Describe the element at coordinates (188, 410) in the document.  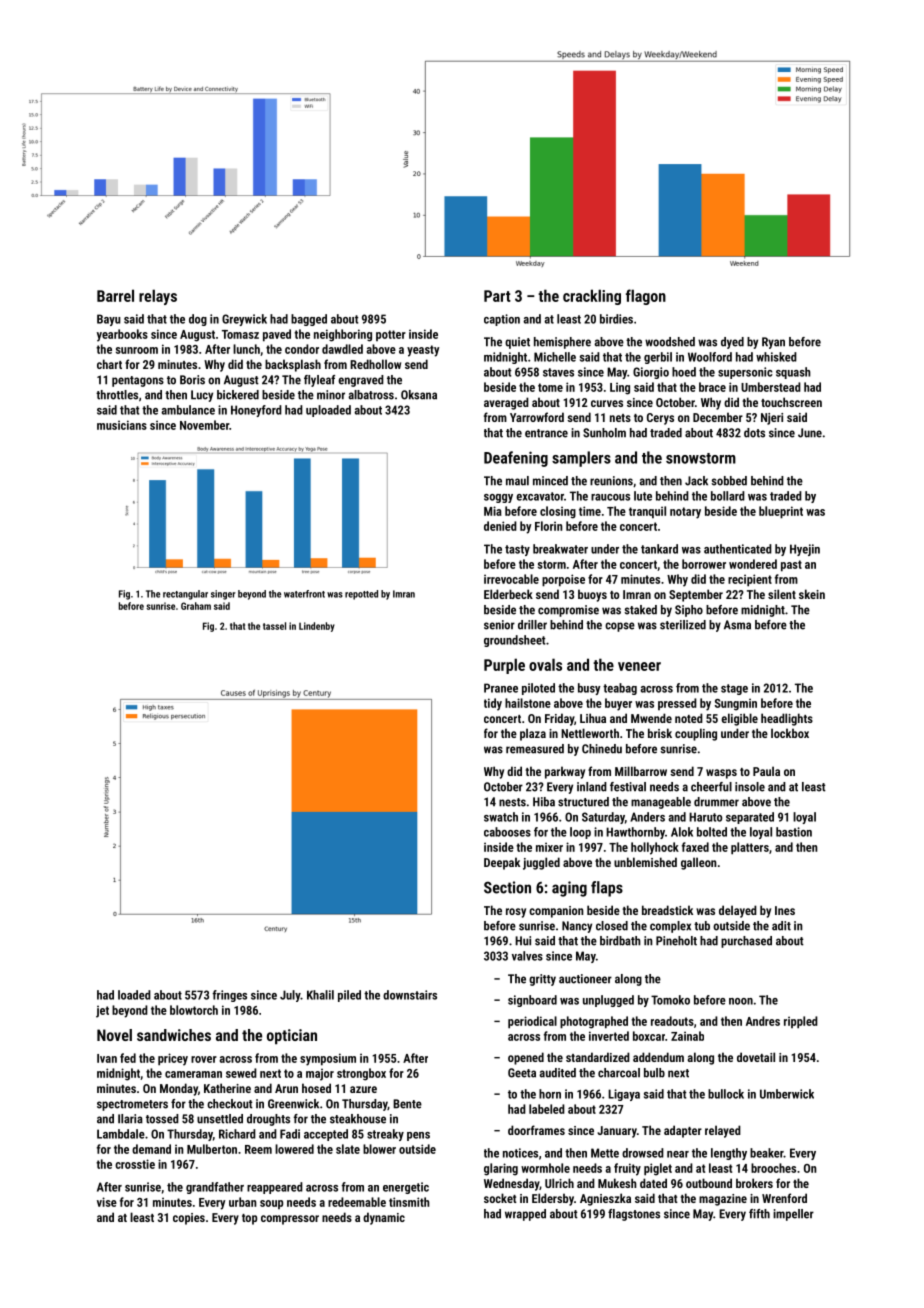
I see `ambulance` at that location.
